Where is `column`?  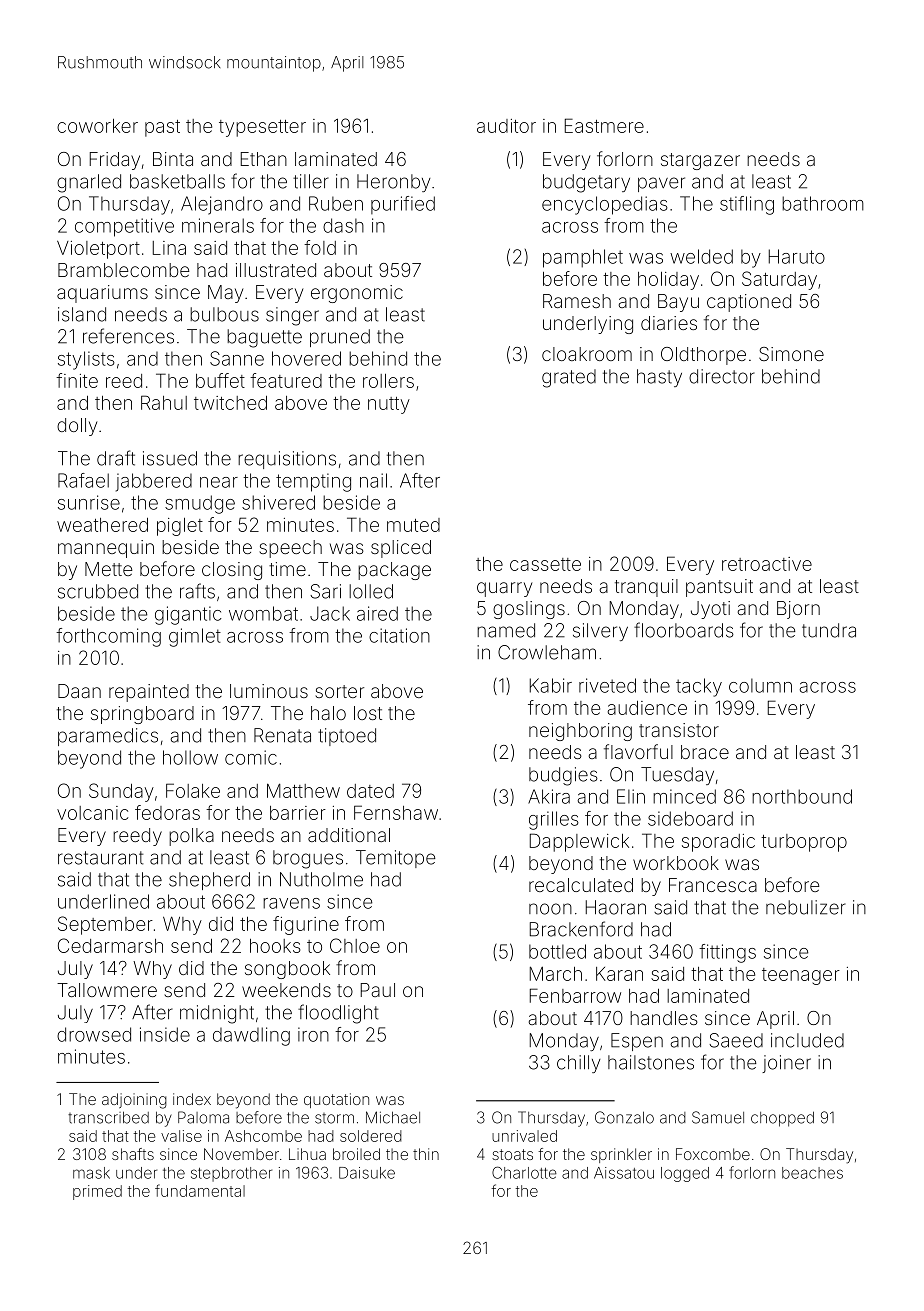 column is located at coordinates (760, 685).
